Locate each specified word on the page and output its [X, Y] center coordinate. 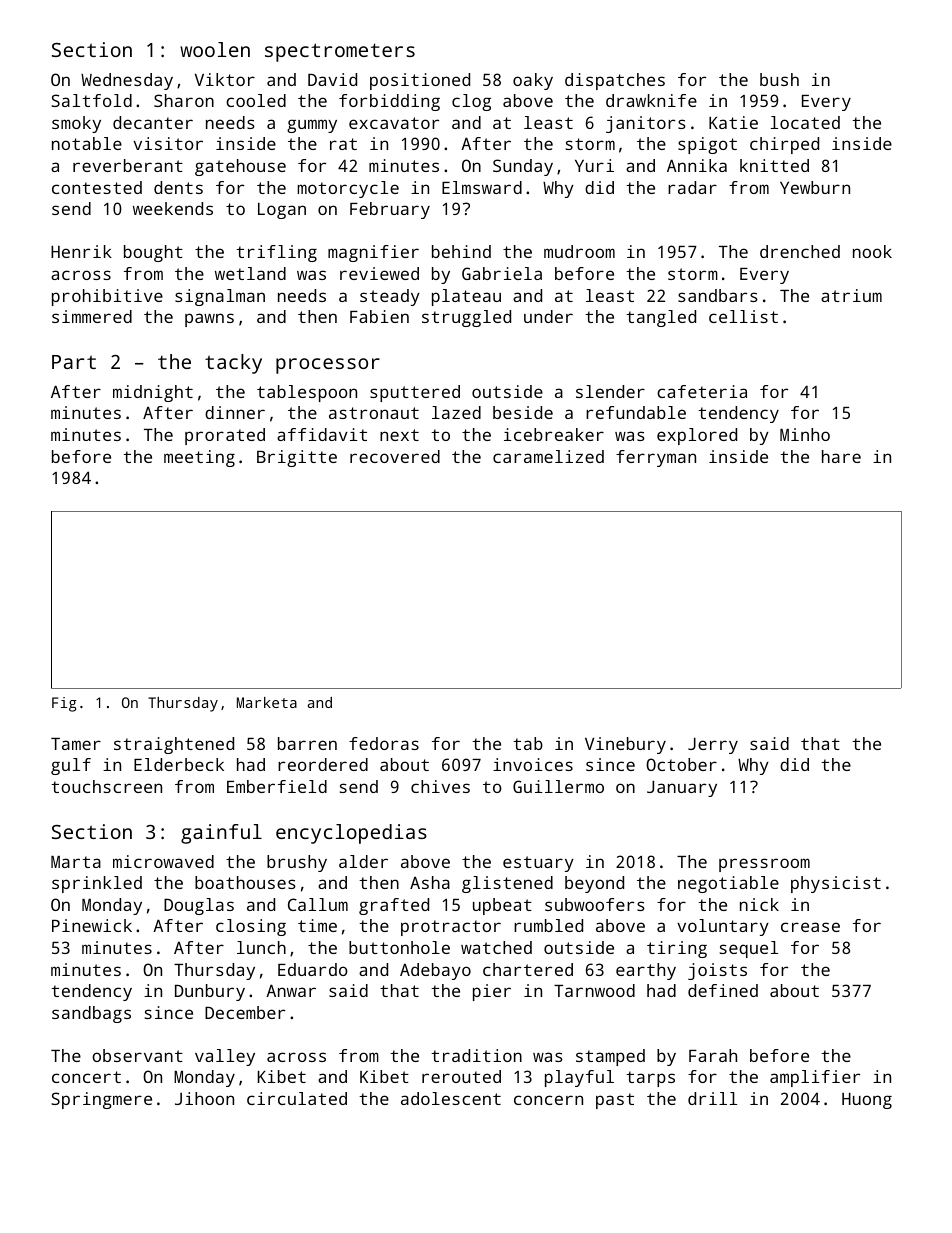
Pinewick [92, 925]
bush [779, 79]
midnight [153, 393]
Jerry [713, 746]
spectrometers [340, 52]
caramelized [548, 456]
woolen [215, 49]
